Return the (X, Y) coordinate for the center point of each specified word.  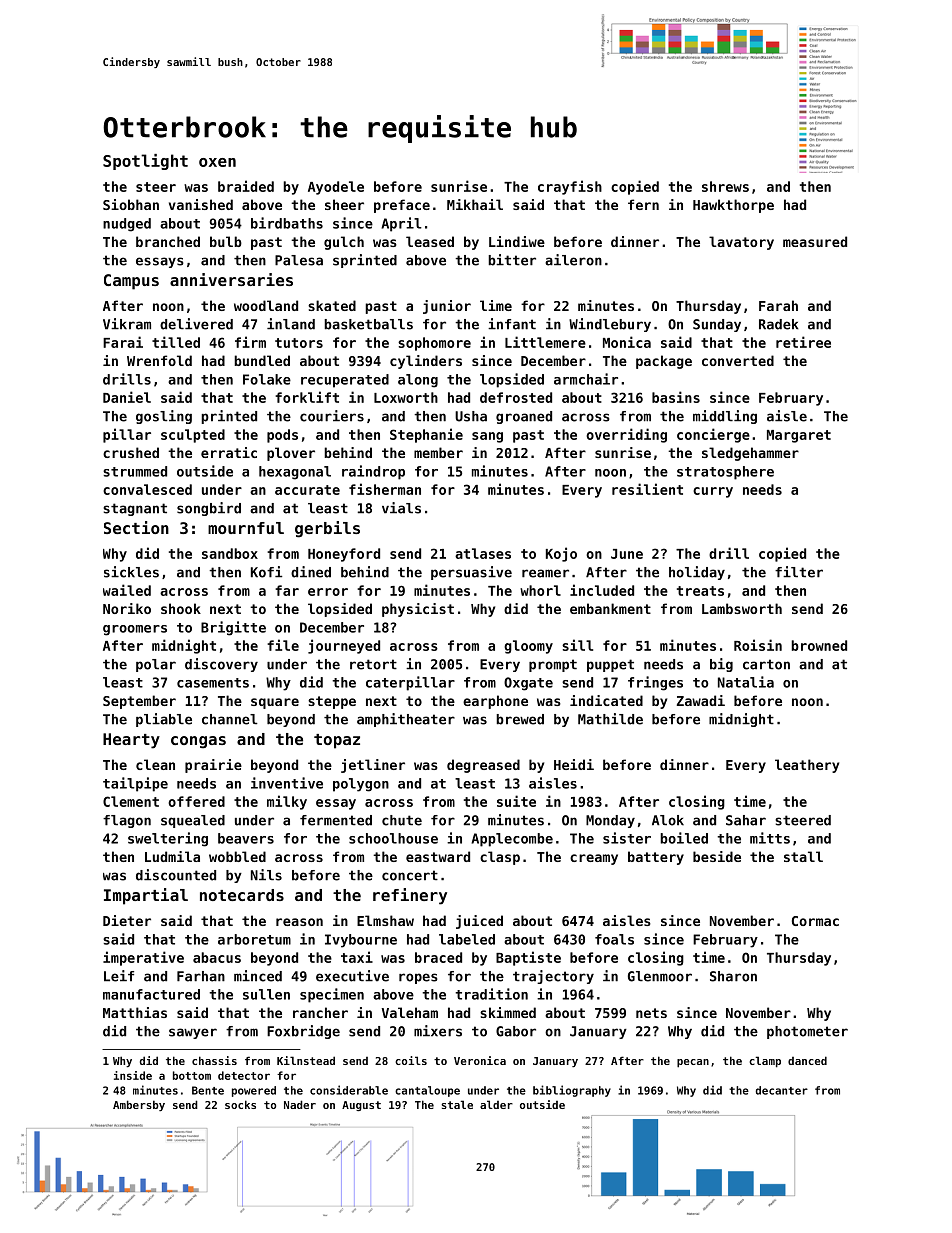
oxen (217, 162)
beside (717, 856)
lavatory (741, 243)
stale (457, 1104)
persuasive (471, 573)
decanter (782, 1090)
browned (819, 645)
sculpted (193, 436)
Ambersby (139, 1105)
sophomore (434, 344)
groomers (135, 630)
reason (299, 922)
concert (410, 875)
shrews (725, 186)
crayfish (570, 187)
